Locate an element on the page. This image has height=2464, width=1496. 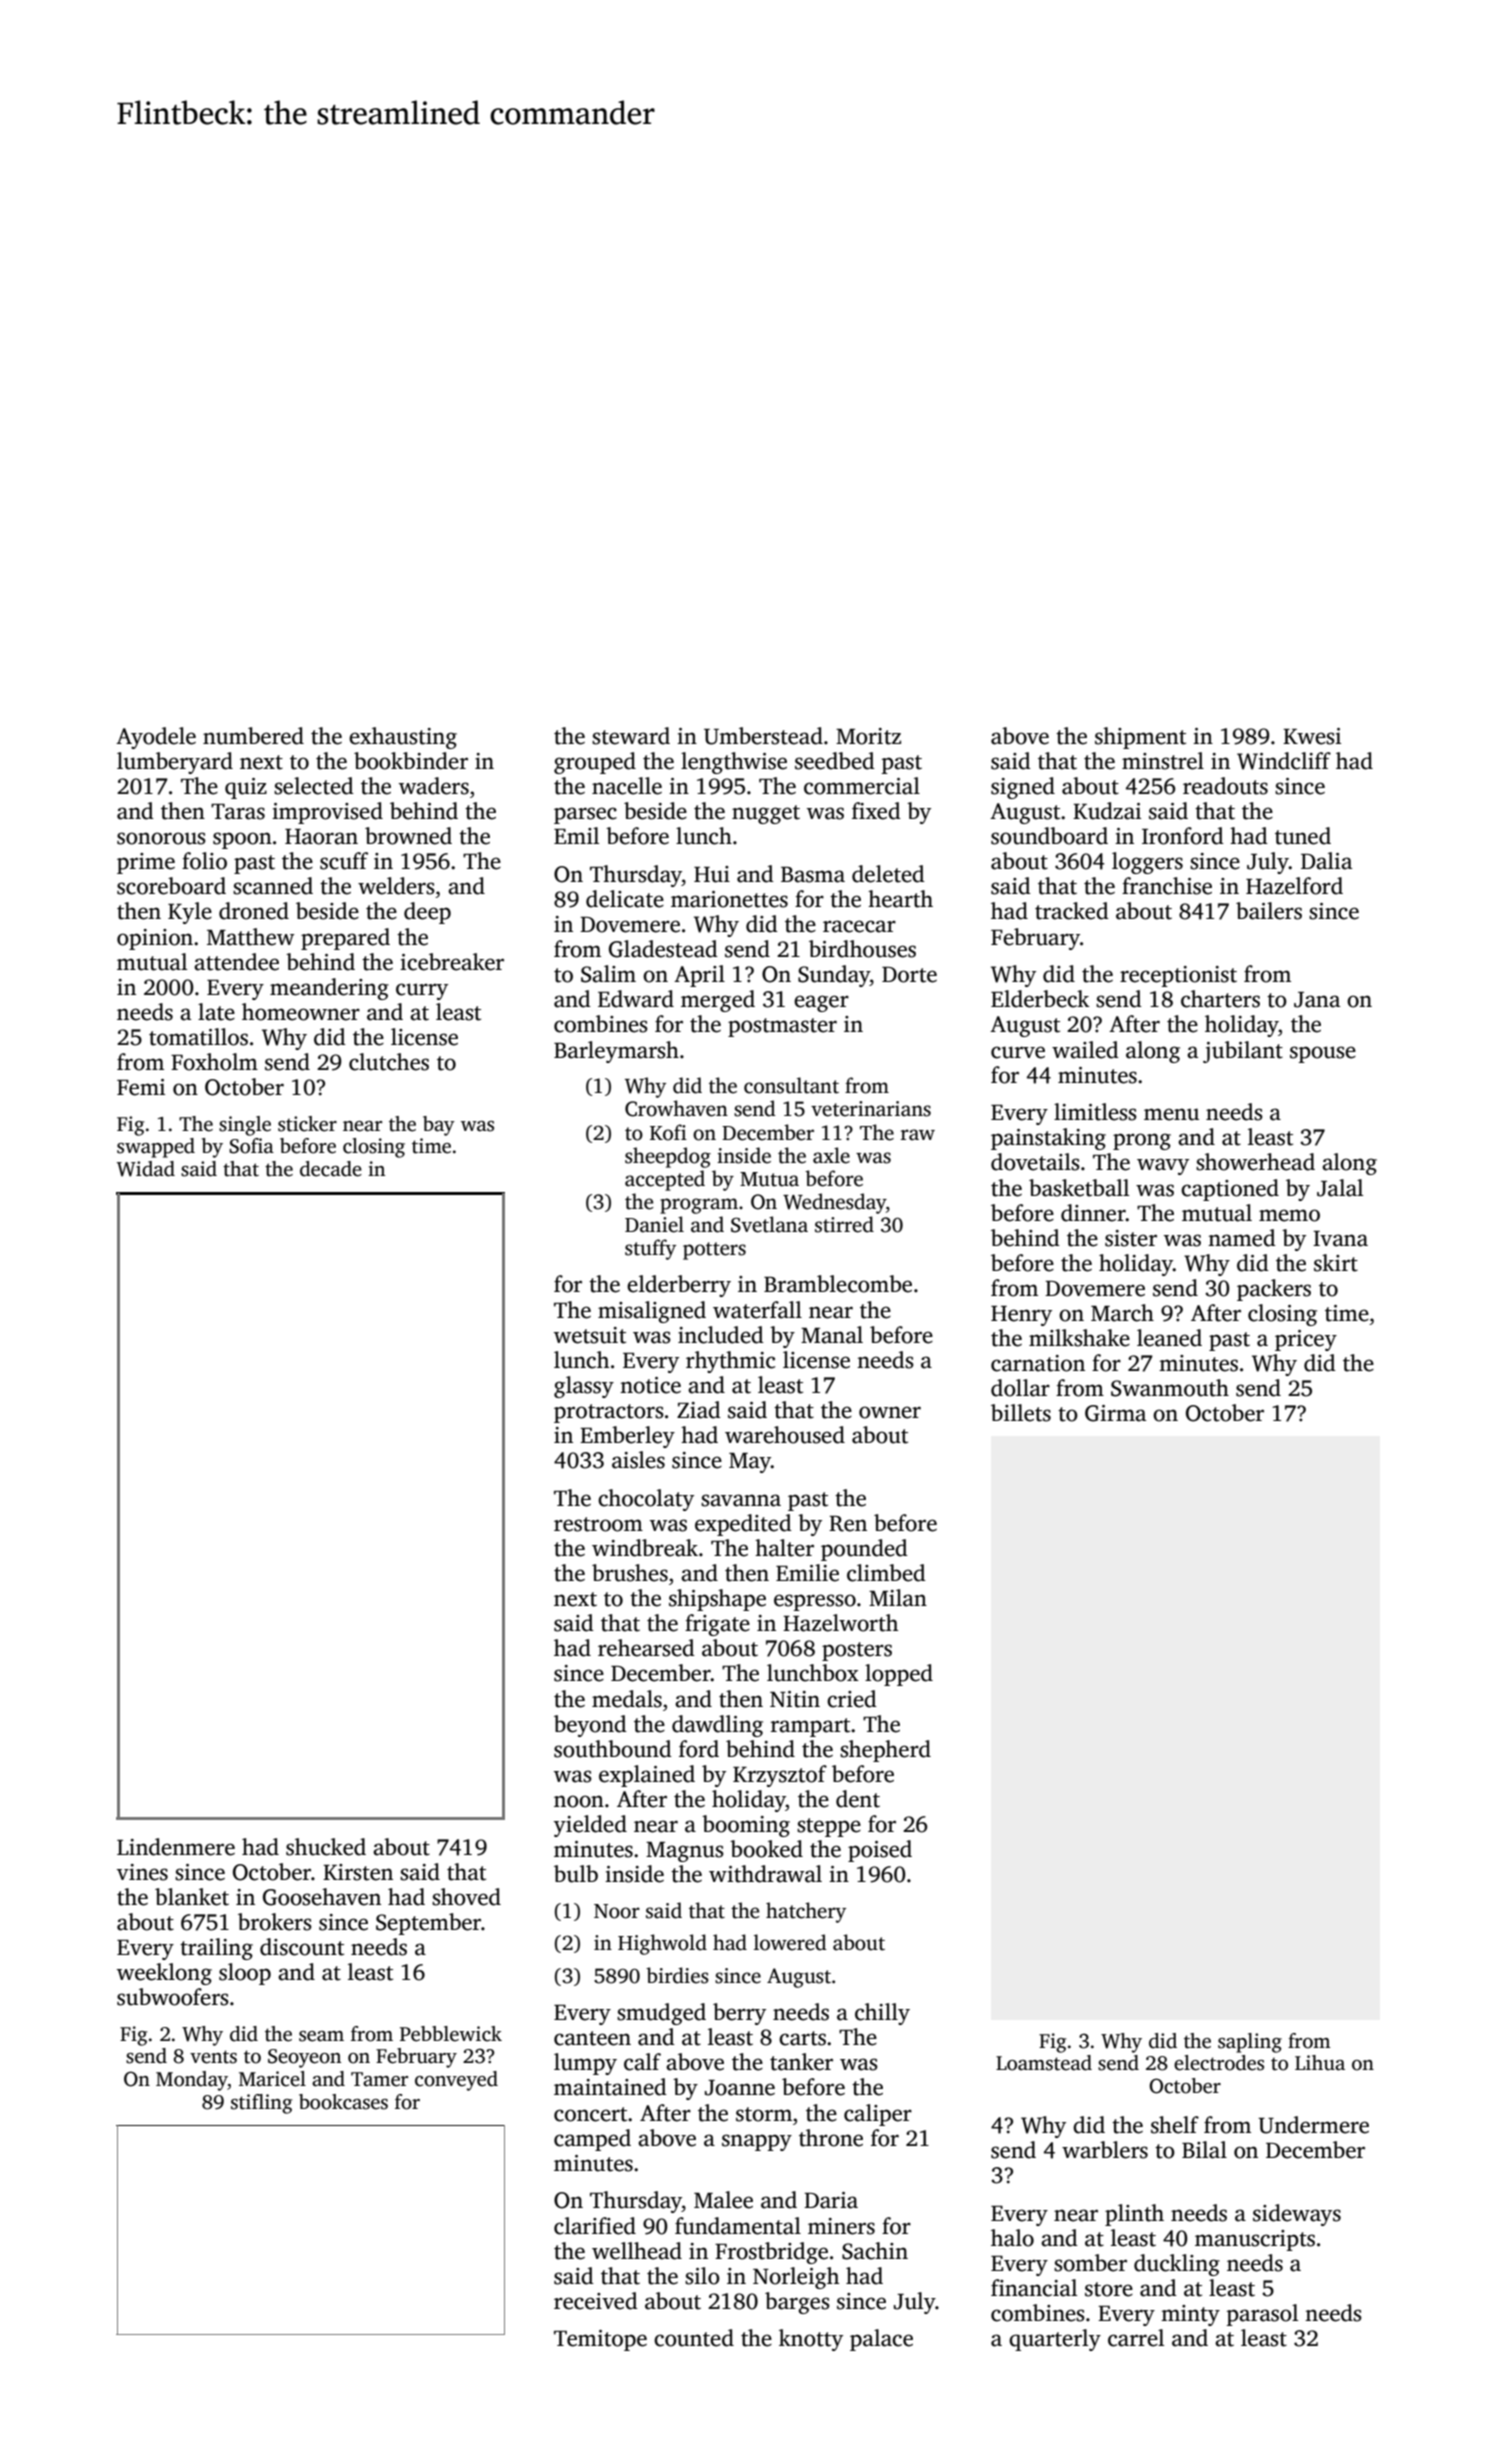
booming is located at coordinates (746, 1826).
